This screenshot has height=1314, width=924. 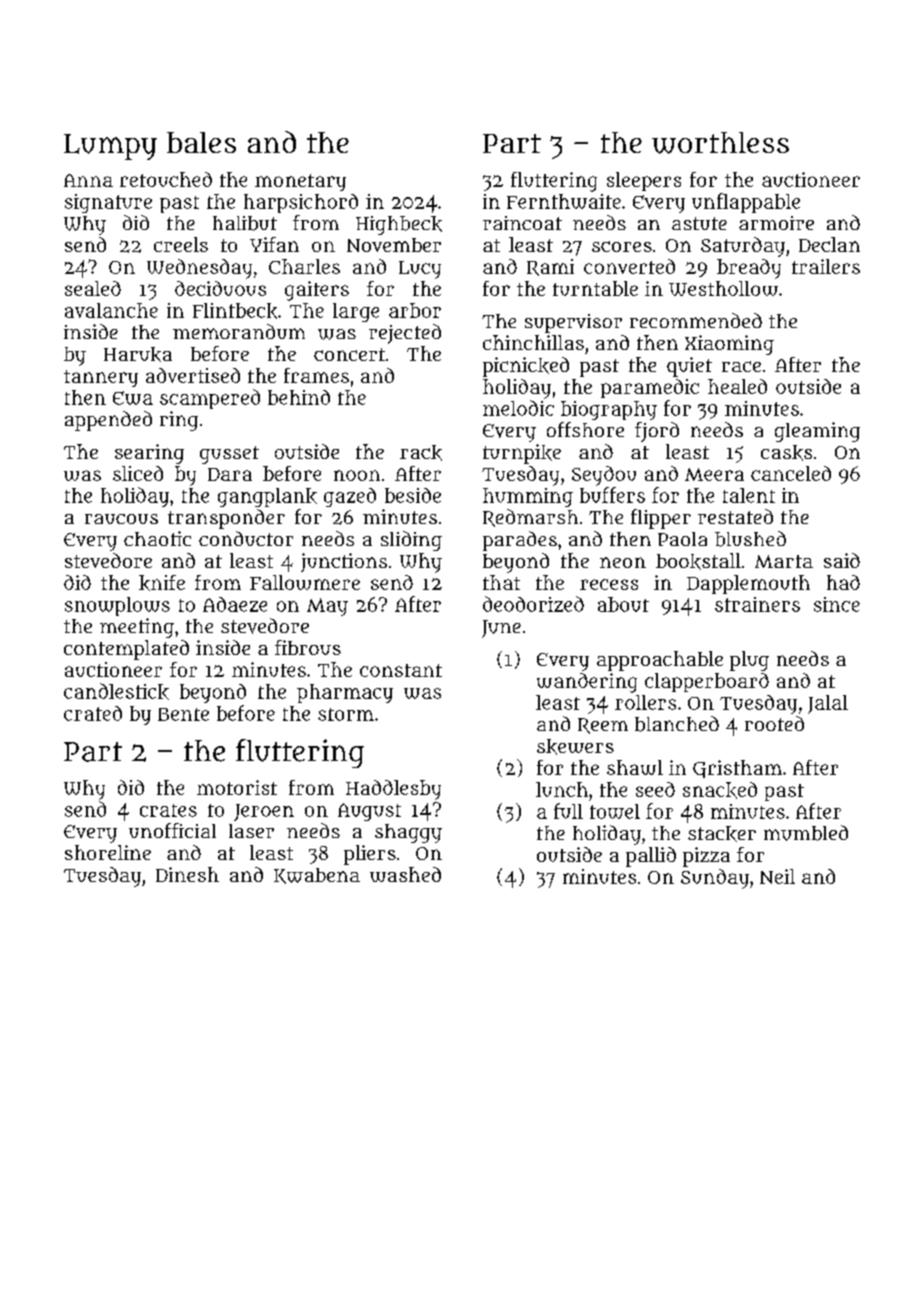 I want to click on raucous, so click(x=121, y=519).
